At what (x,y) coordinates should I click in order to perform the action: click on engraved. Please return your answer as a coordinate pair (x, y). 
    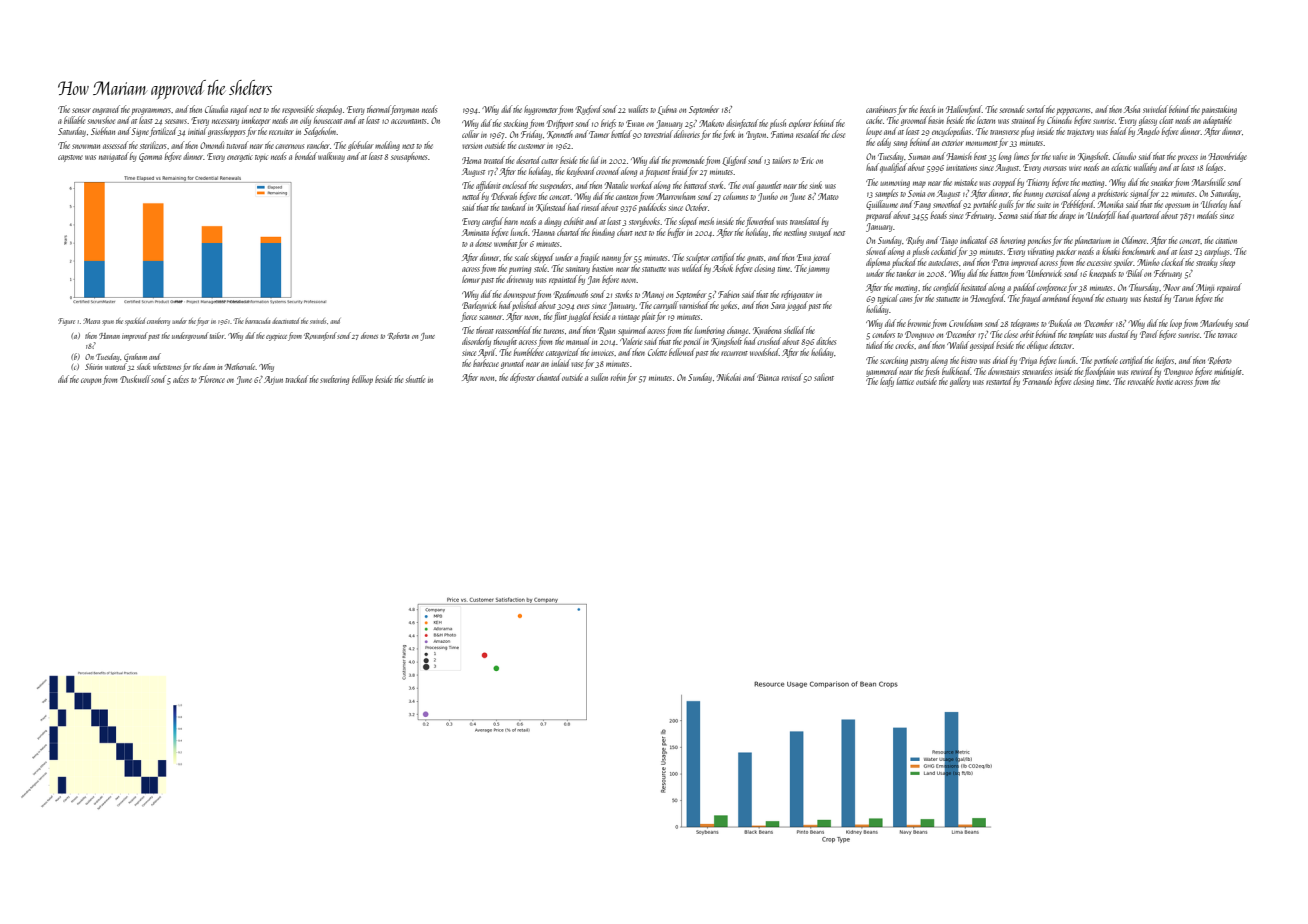
    Looking at the image, I should click on (106, 110).
